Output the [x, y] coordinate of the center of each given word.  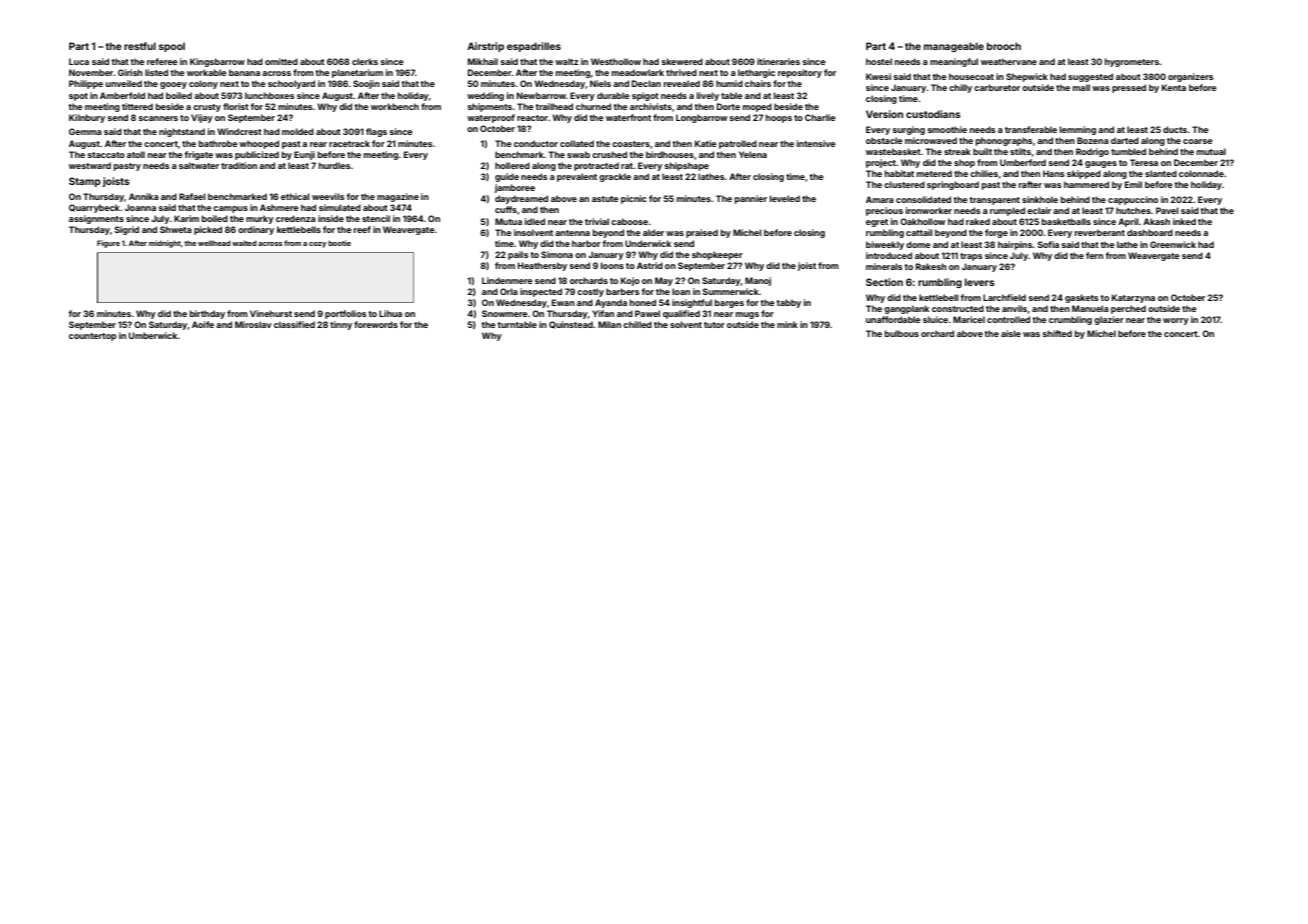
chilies [984, 173]
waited [244, 243]
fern [1094, 255]
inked [1184, 221]
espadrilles [534, 47]
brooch [1004, 46]
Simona [557, 254]
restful [140, 46]
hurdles [335, 165]
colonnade [1201, 173]
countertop [93, 337]
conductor [536, 143]
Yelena [753, 154]
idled [535, 221]
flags [376, 132]
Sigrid [126, 230]
